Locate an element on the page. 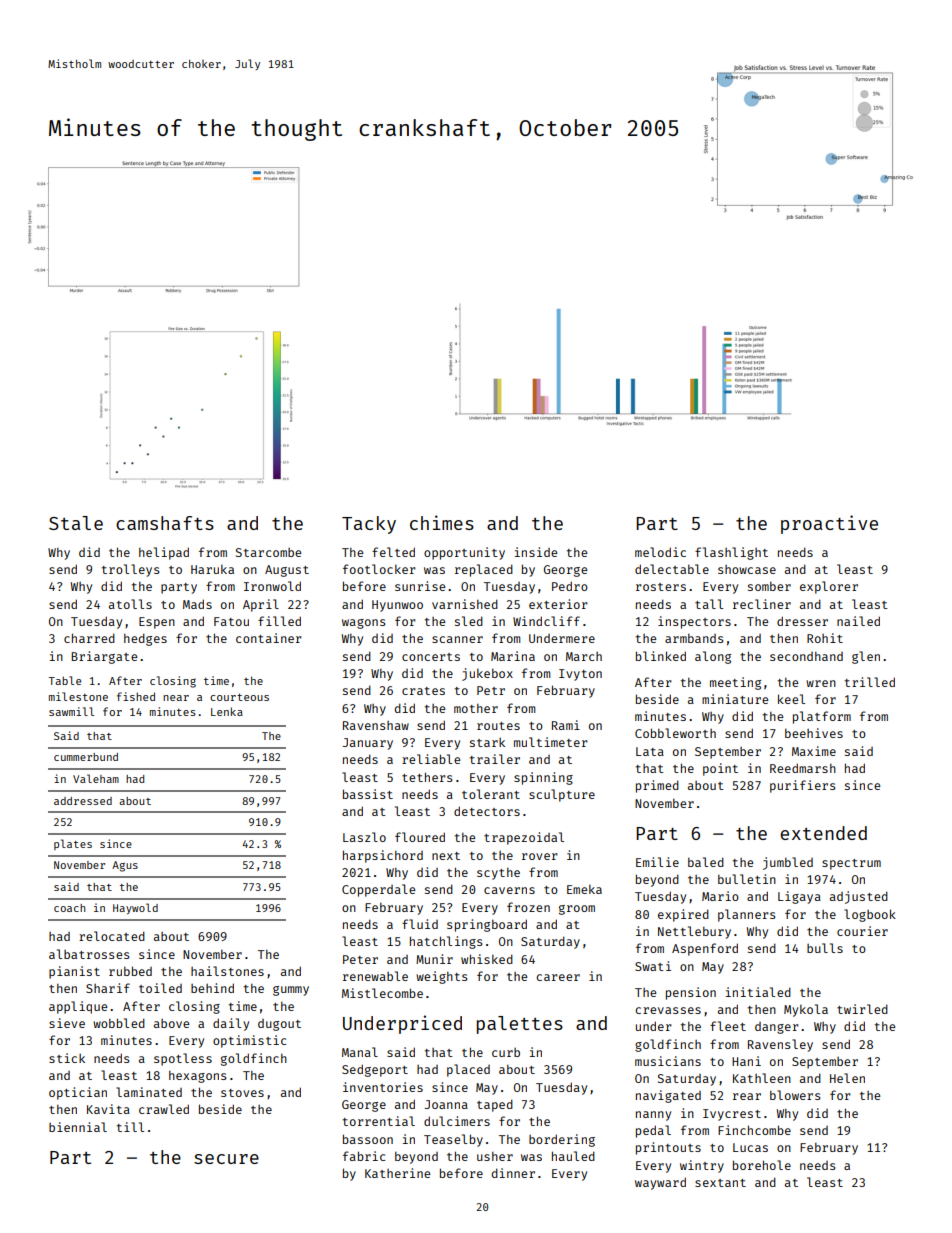 The height and width of the image is (1233, 952). secondhand is located at coordinates (806, 656).
